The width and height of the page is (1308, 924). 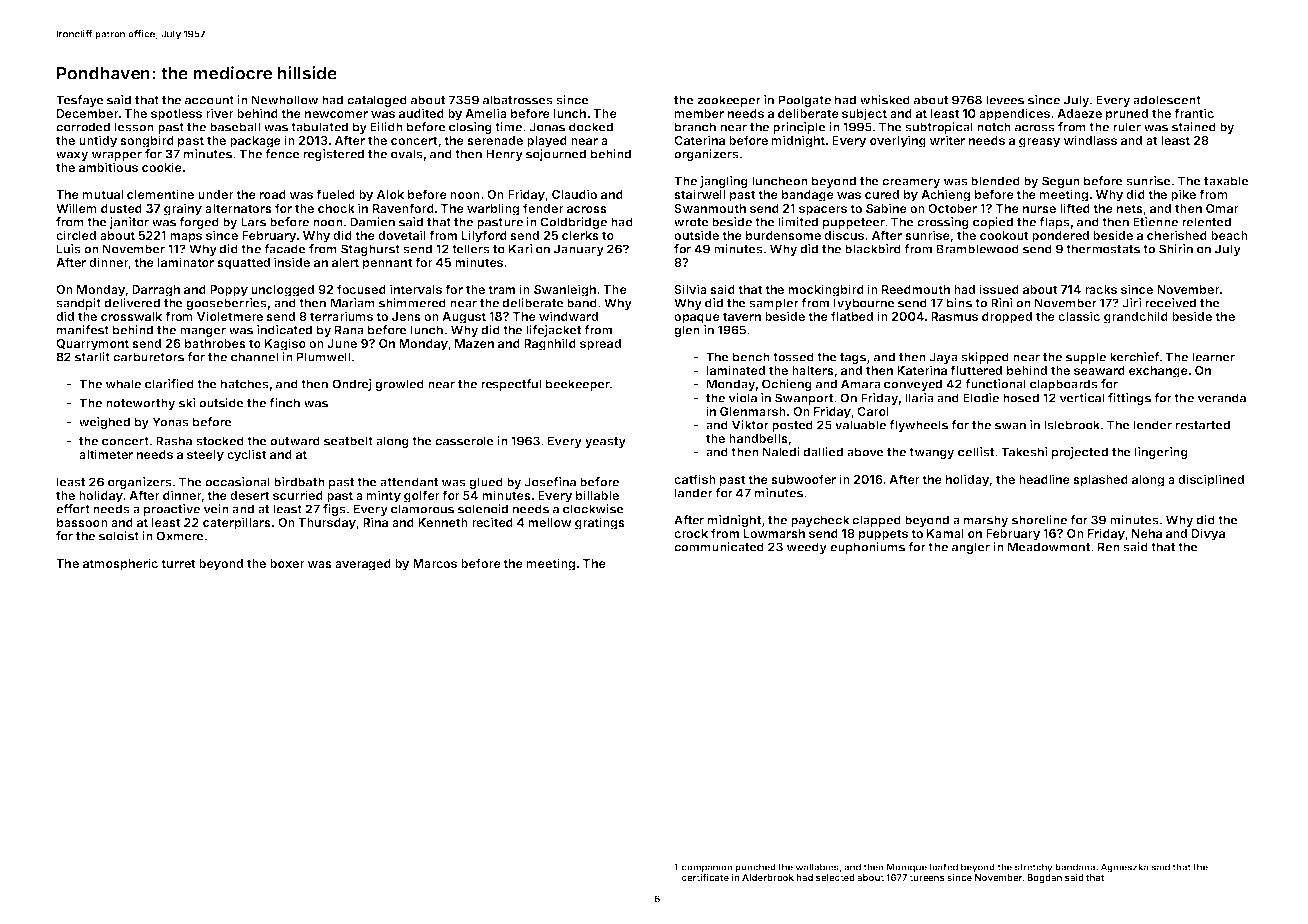 I want to click on skipped, so click(x=985, y=358).
